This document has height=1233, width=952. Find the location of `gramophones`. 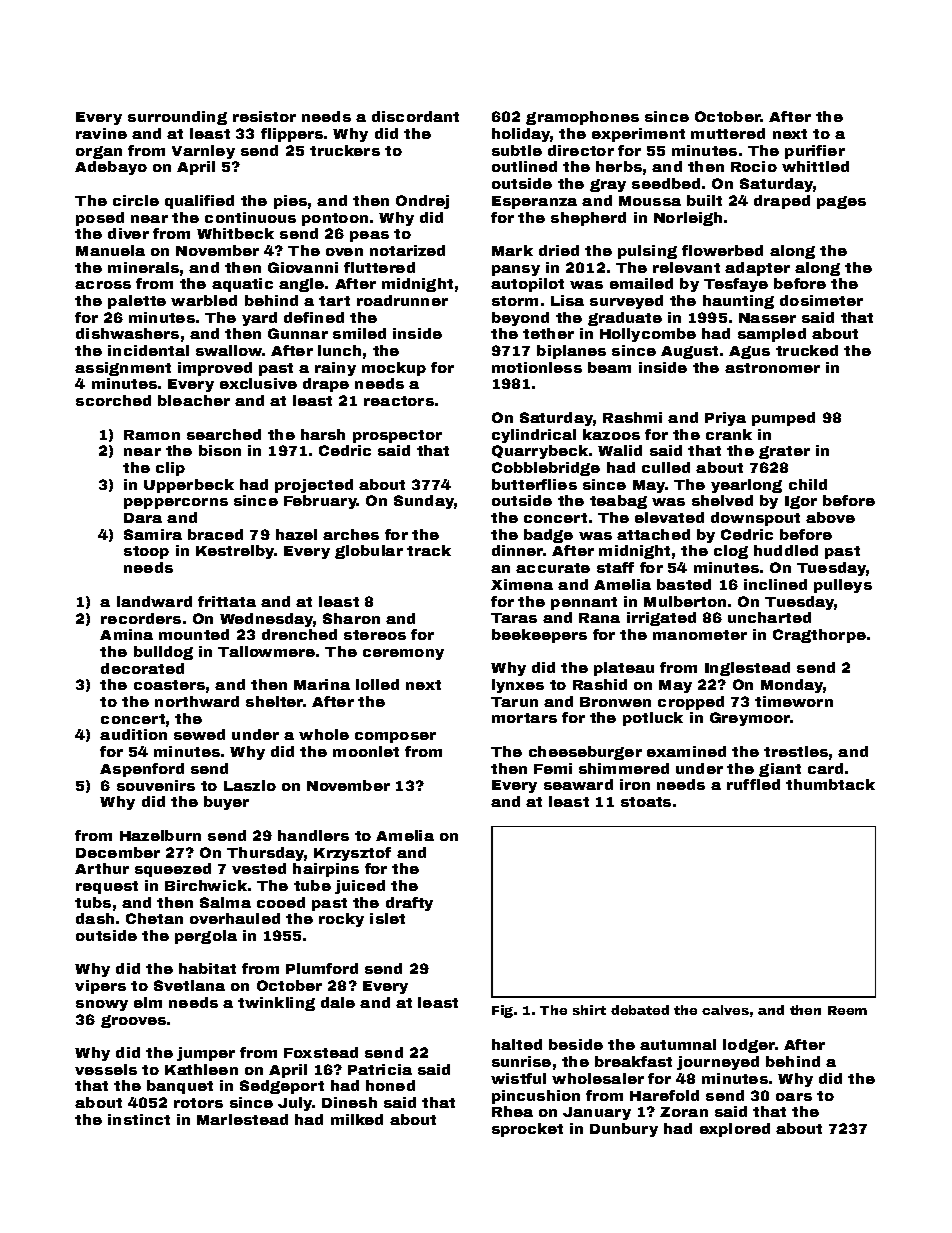

gramophones is located at coordinates (582, 118).
